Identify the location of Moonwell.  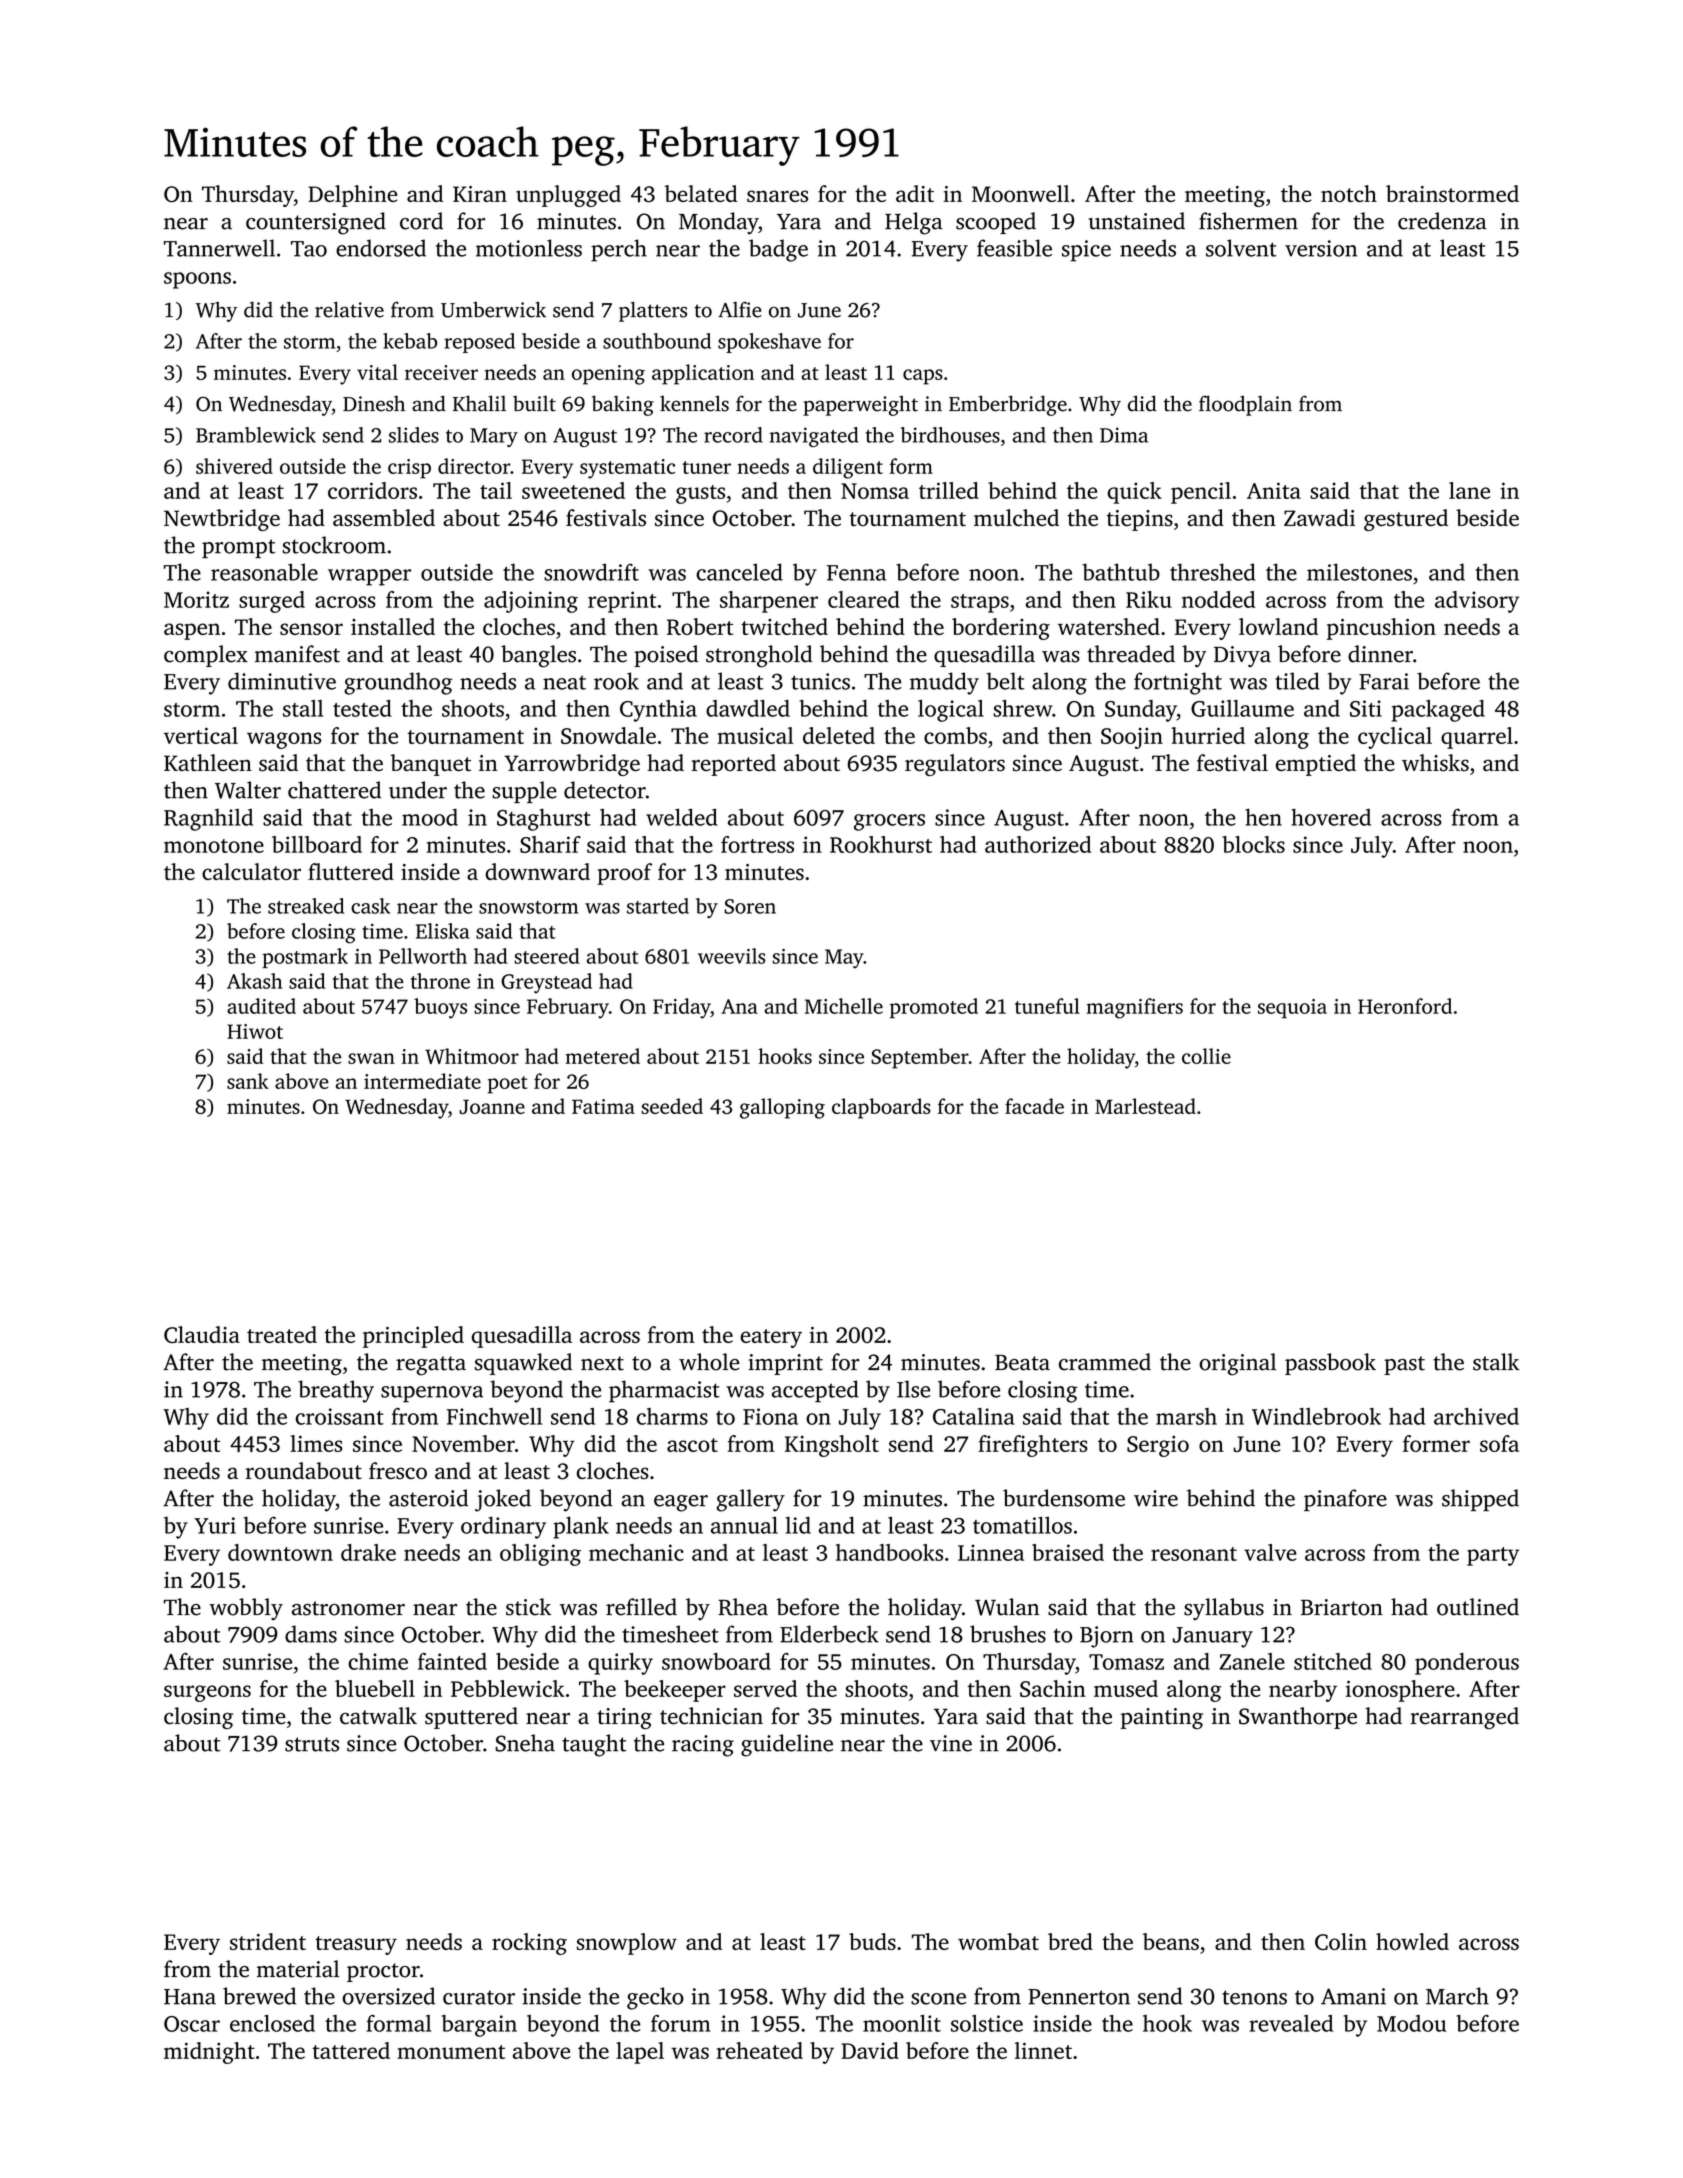
(1021, 193).
